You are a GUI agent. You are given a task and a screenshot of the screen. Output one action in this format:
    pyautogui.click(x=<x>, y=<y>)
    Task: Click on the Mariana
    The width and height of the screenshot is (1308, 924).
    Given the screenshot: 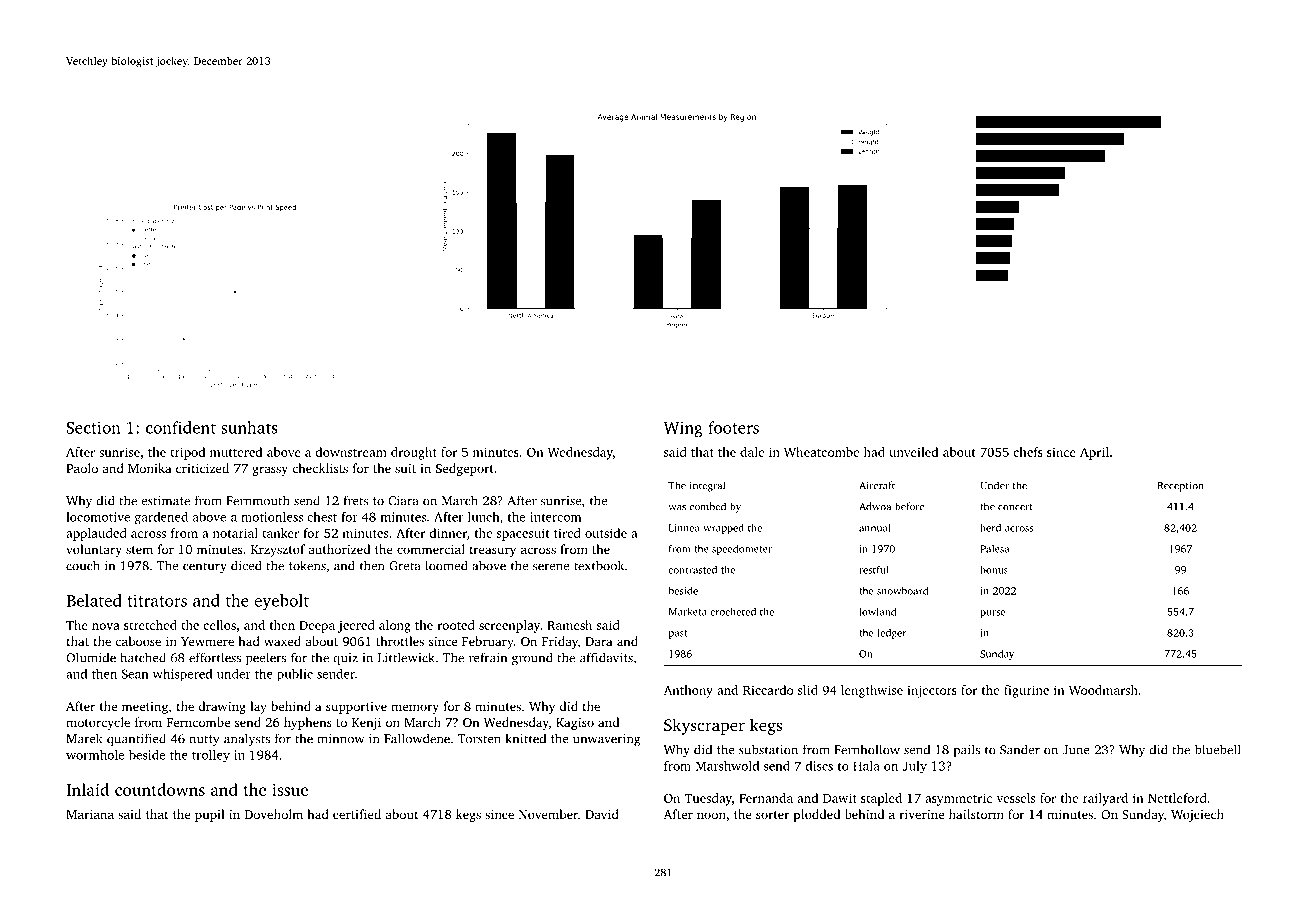 What is the action you would take?
    pyautogui.click(x=90, y=814)
